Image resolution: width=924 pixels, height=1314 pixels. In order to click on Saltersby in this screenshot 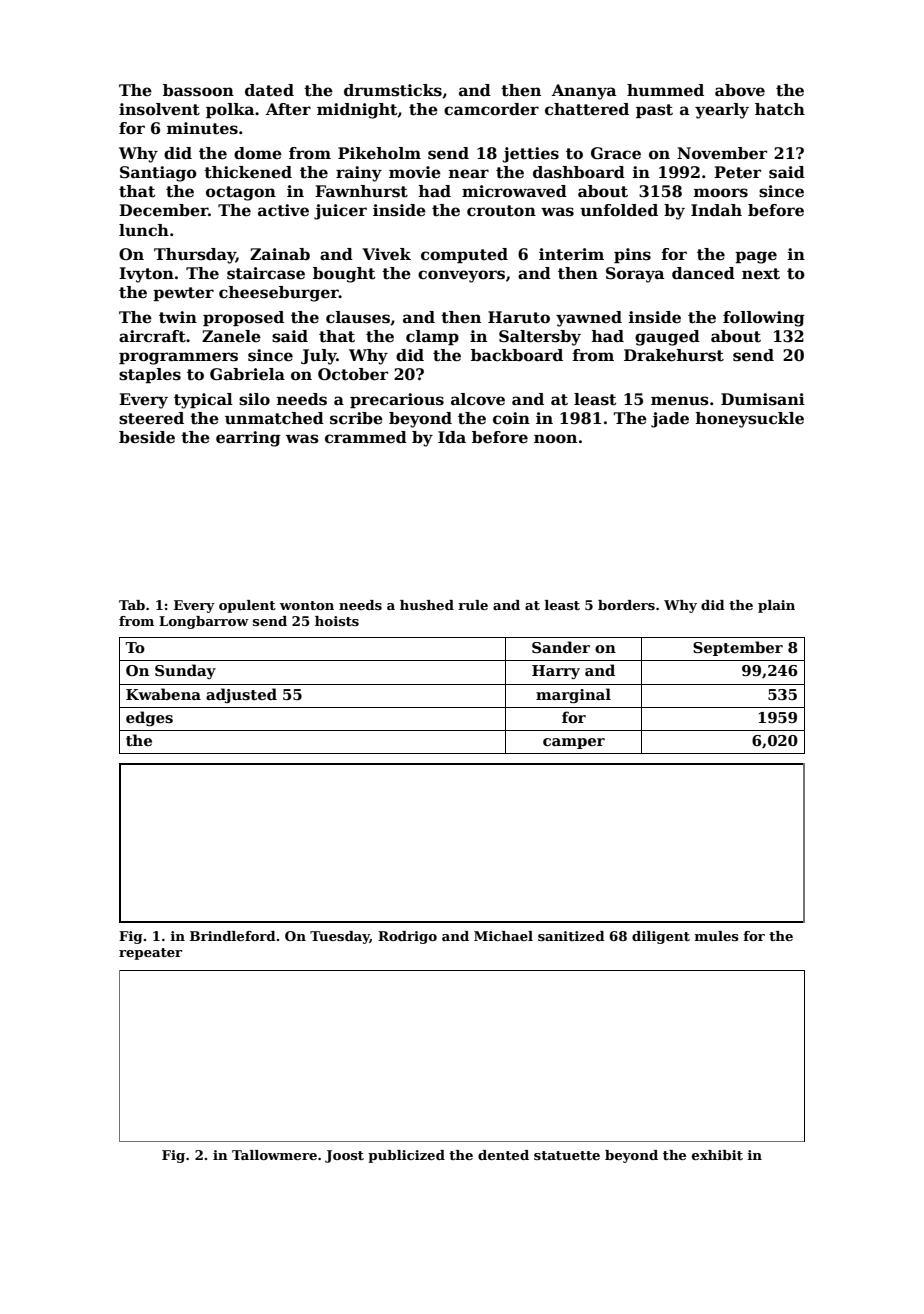, I will do `click(540, 338)`.
